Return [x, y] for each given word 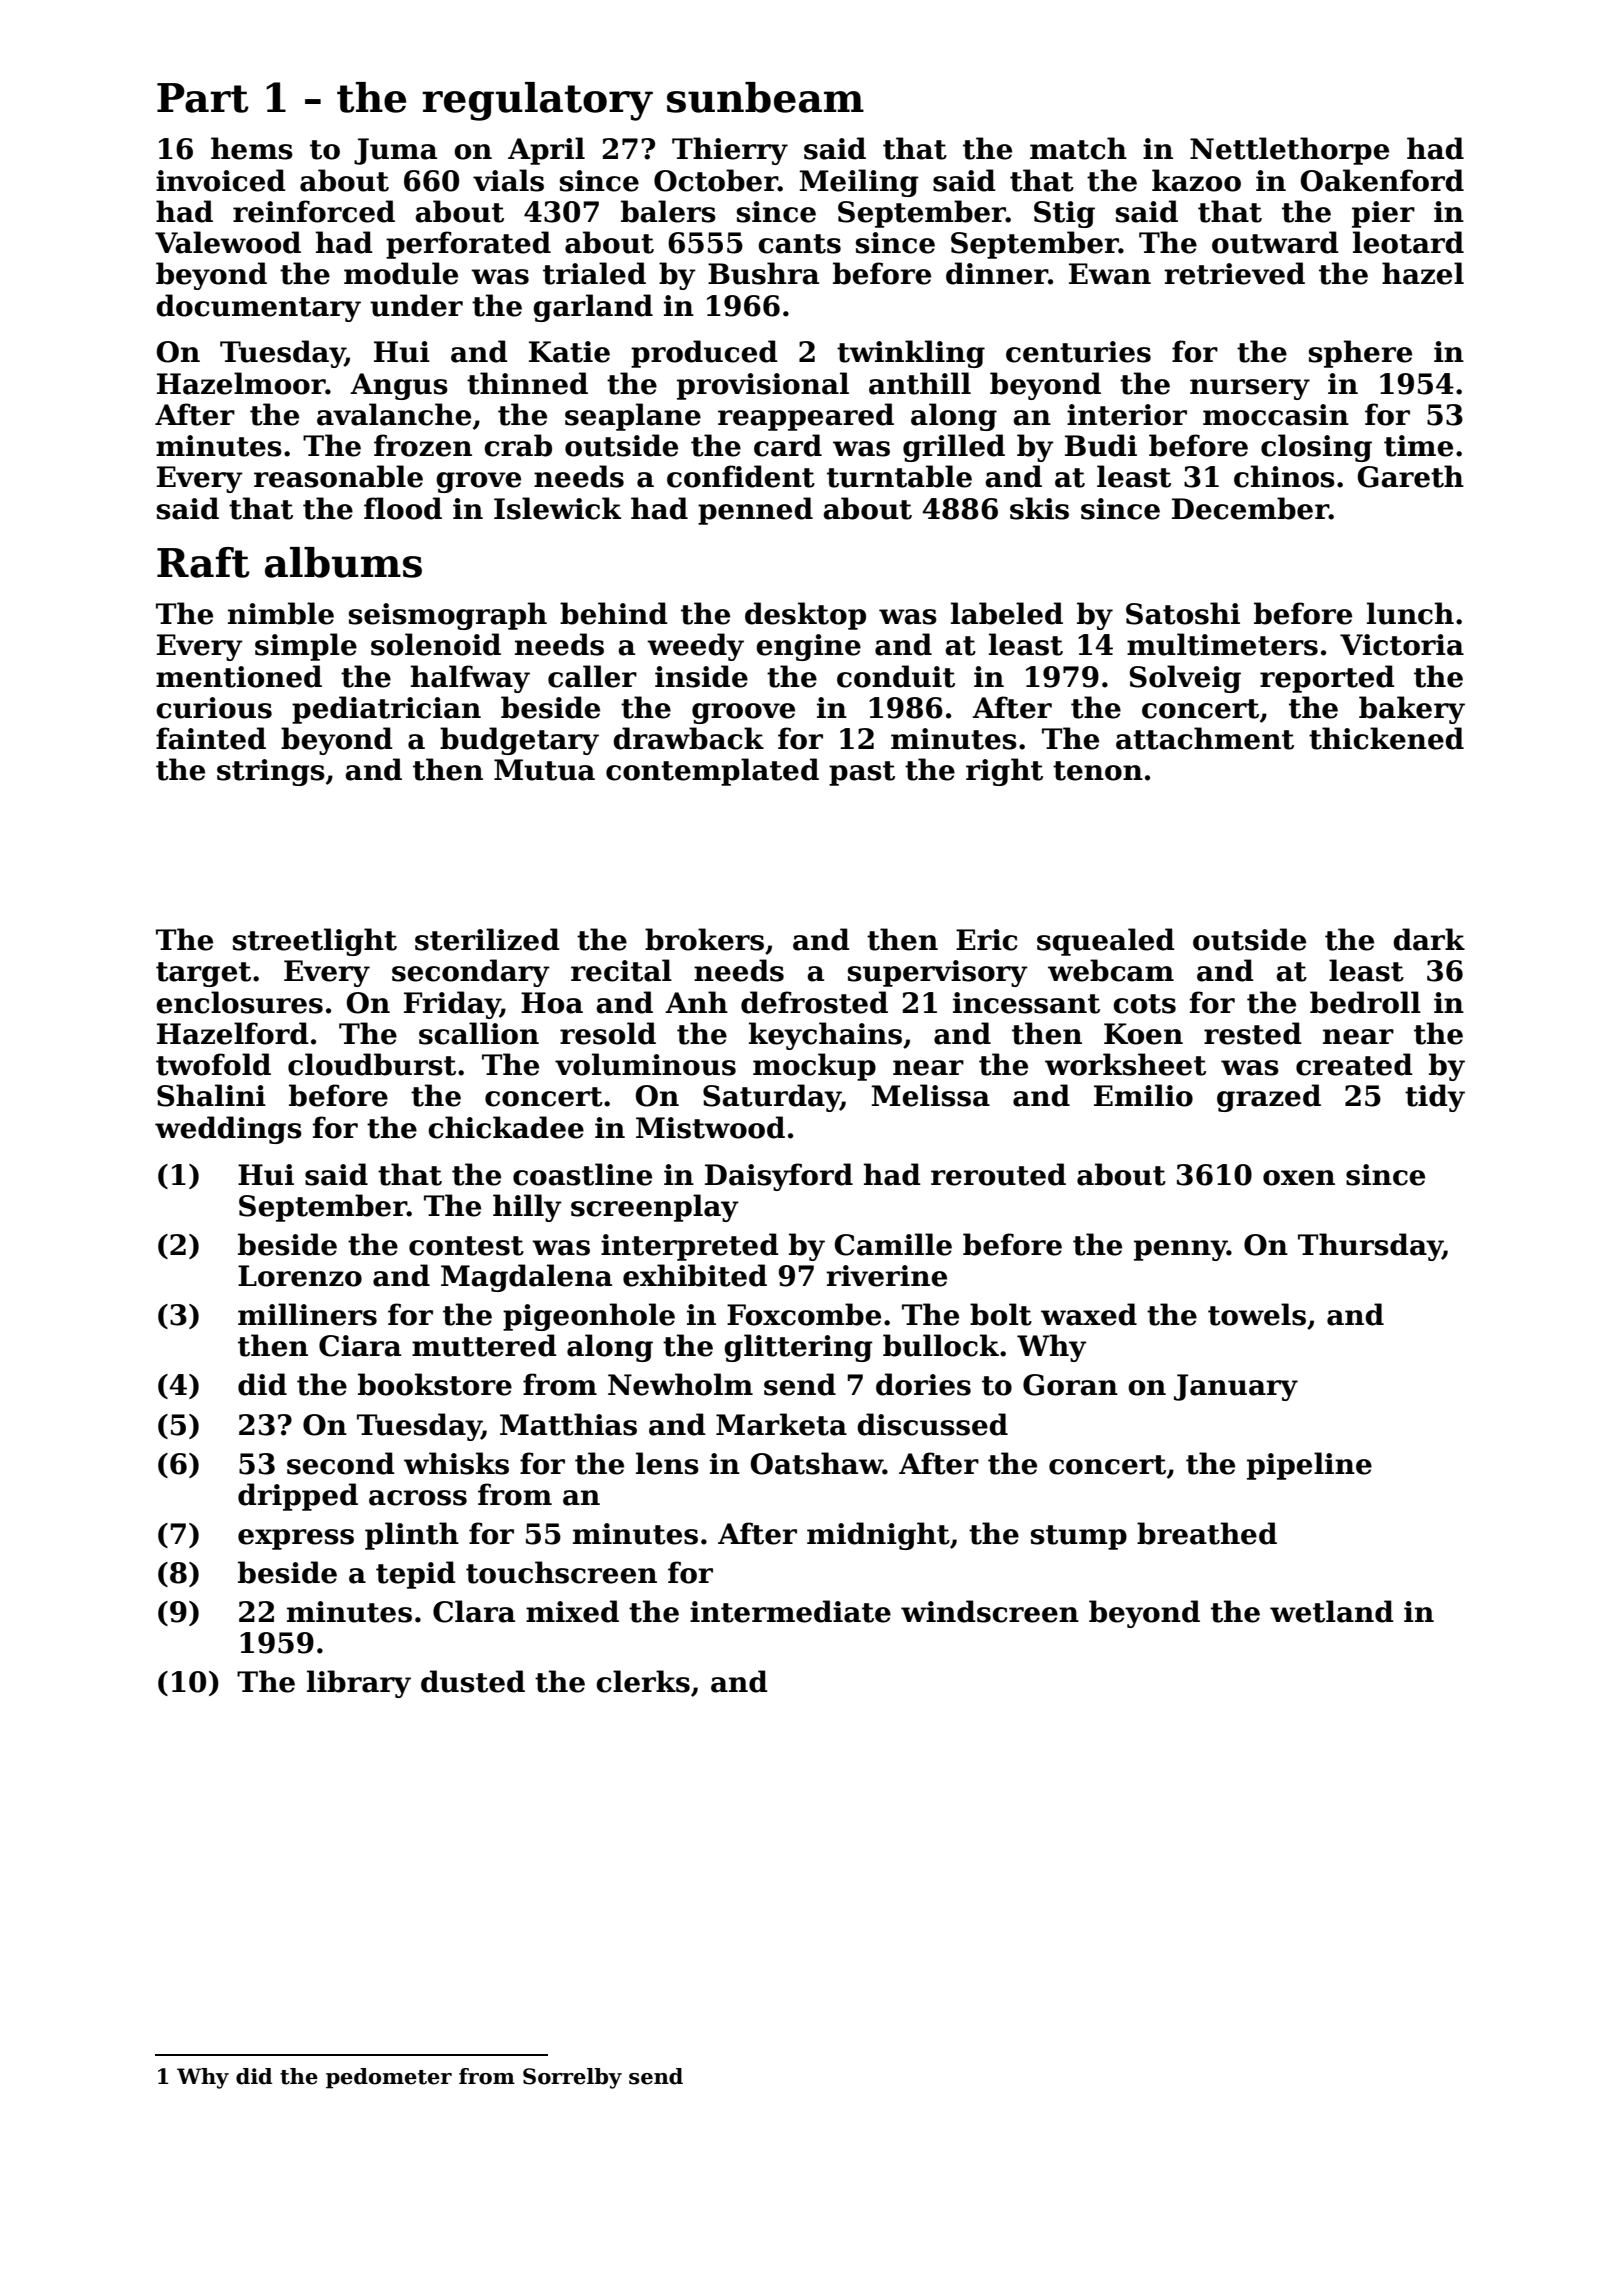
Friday [452, 1005]
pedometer [389, 2078]
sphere [1360, 354]
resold [608, 1033]
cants [799, 244]
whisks [456, 1463]
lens [667, 1463]
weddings [228, 1130]
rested [1253, 1033]
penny [1180, 1250]
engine [808, 647]
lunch [1410, 613]
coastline [582, 1174]
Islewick [557, 508]
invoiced [221, 180]
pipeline [1309, 1466]
